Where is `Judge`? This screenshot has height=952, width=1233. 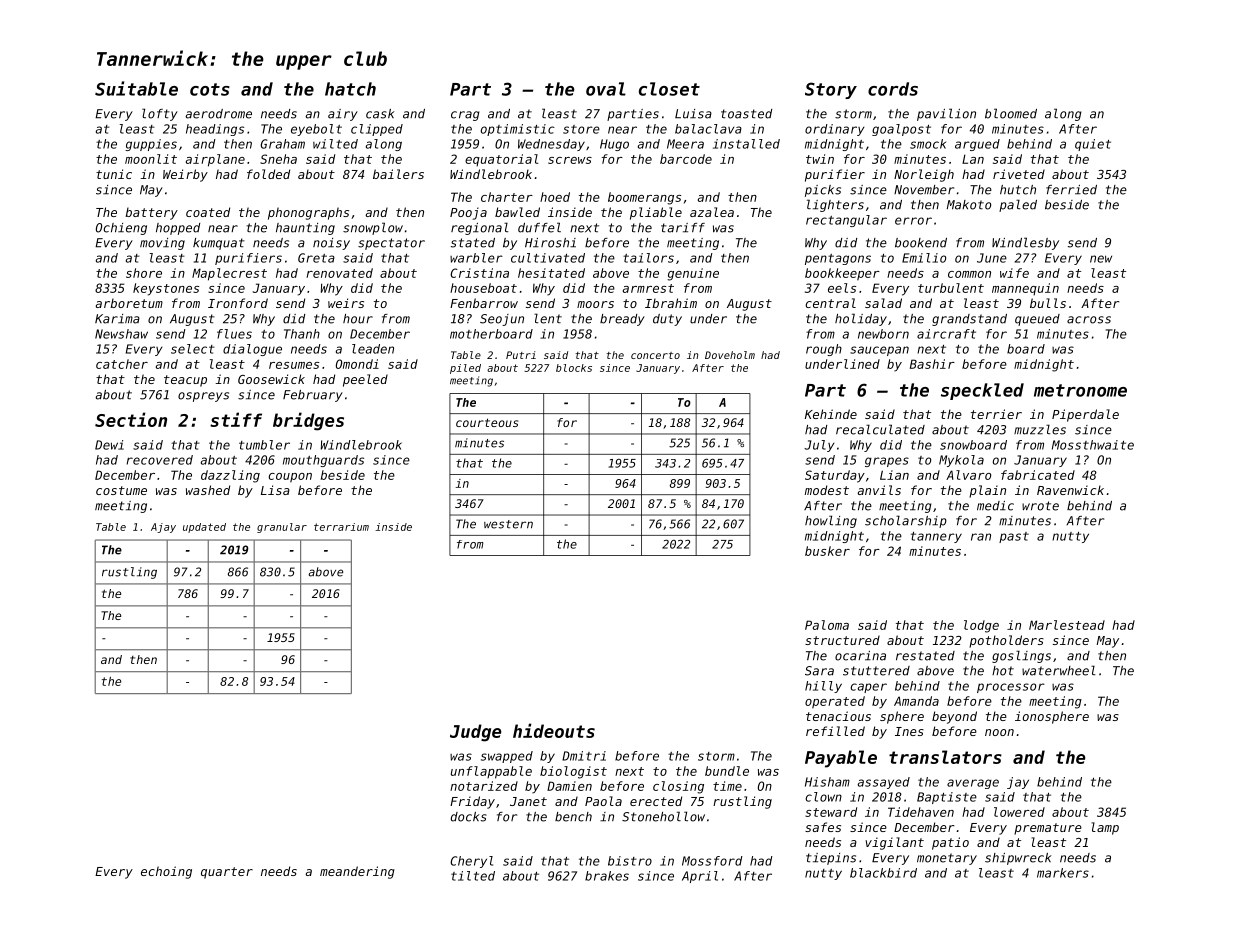
Judge is located at coordinates (475, 733).
